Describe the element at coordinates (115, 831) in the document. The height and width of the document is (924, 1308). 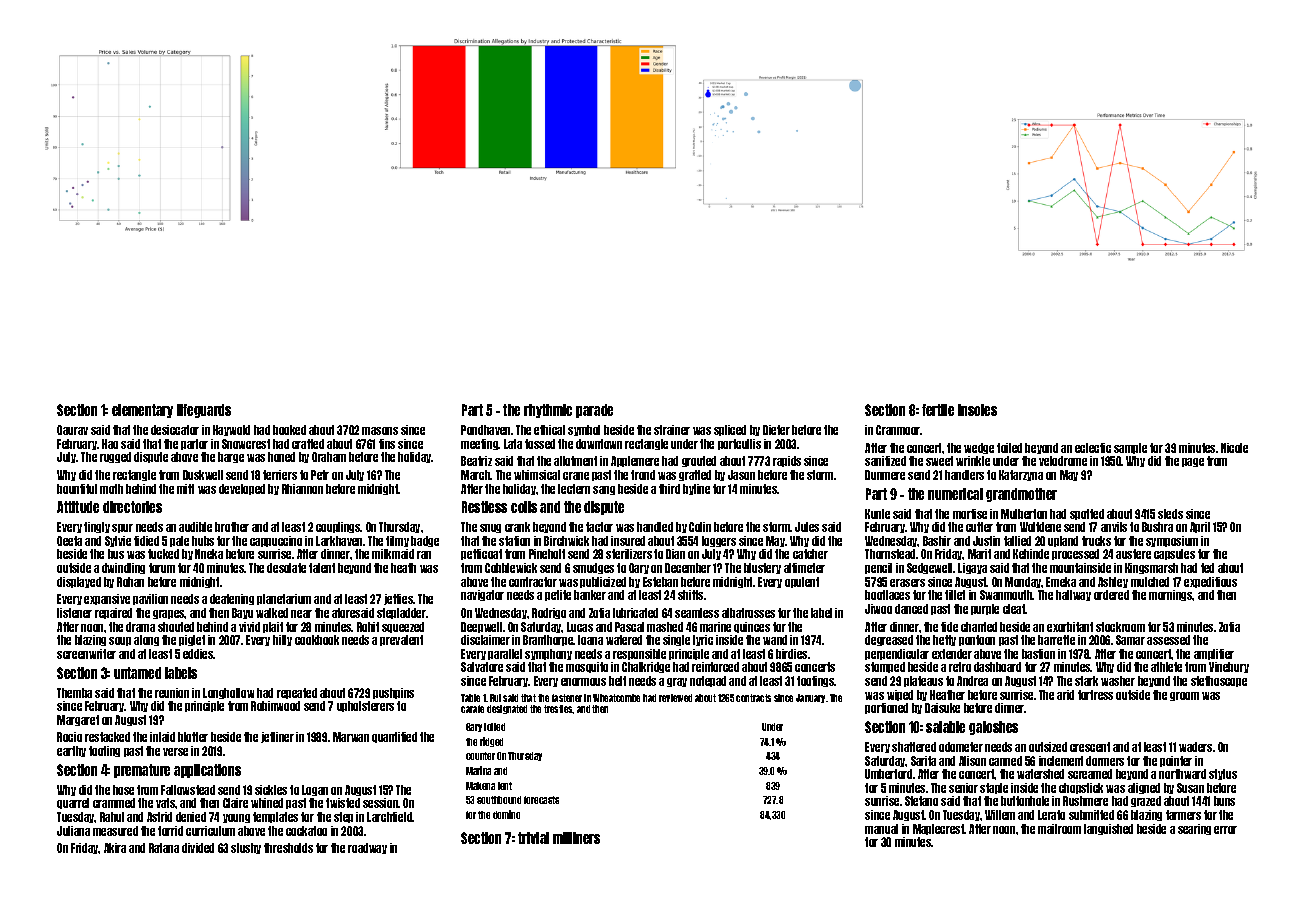
I see `measured` at that location.
